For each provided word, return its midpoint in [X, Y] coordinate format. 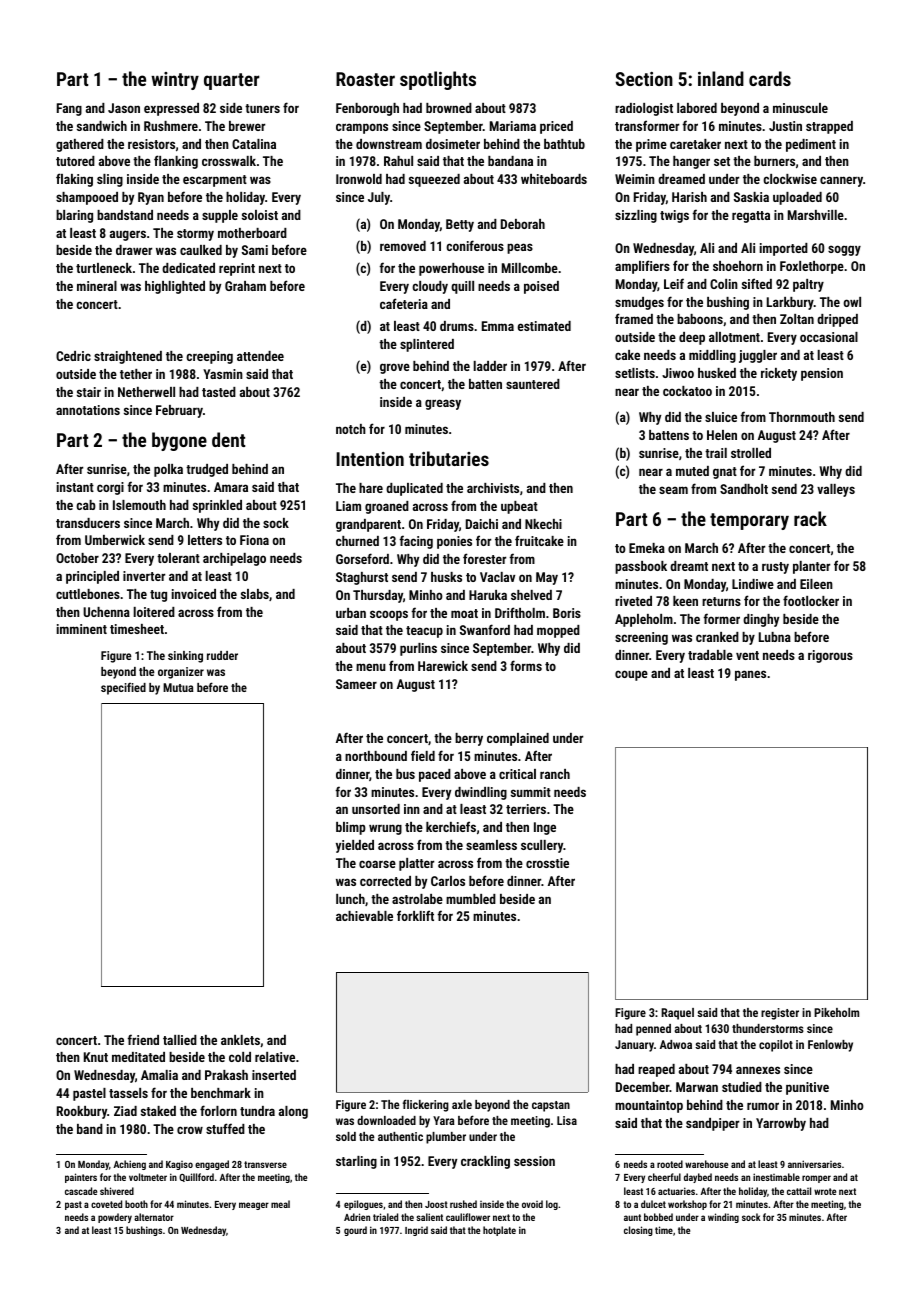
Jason [124, 108]
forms [526, 665]
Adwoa [676, 1044]
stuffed [225, 1128]
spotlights [438, 80]
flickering [426, 1105]
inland [721, 78]
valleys [836, 490]
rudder [222, 655]
